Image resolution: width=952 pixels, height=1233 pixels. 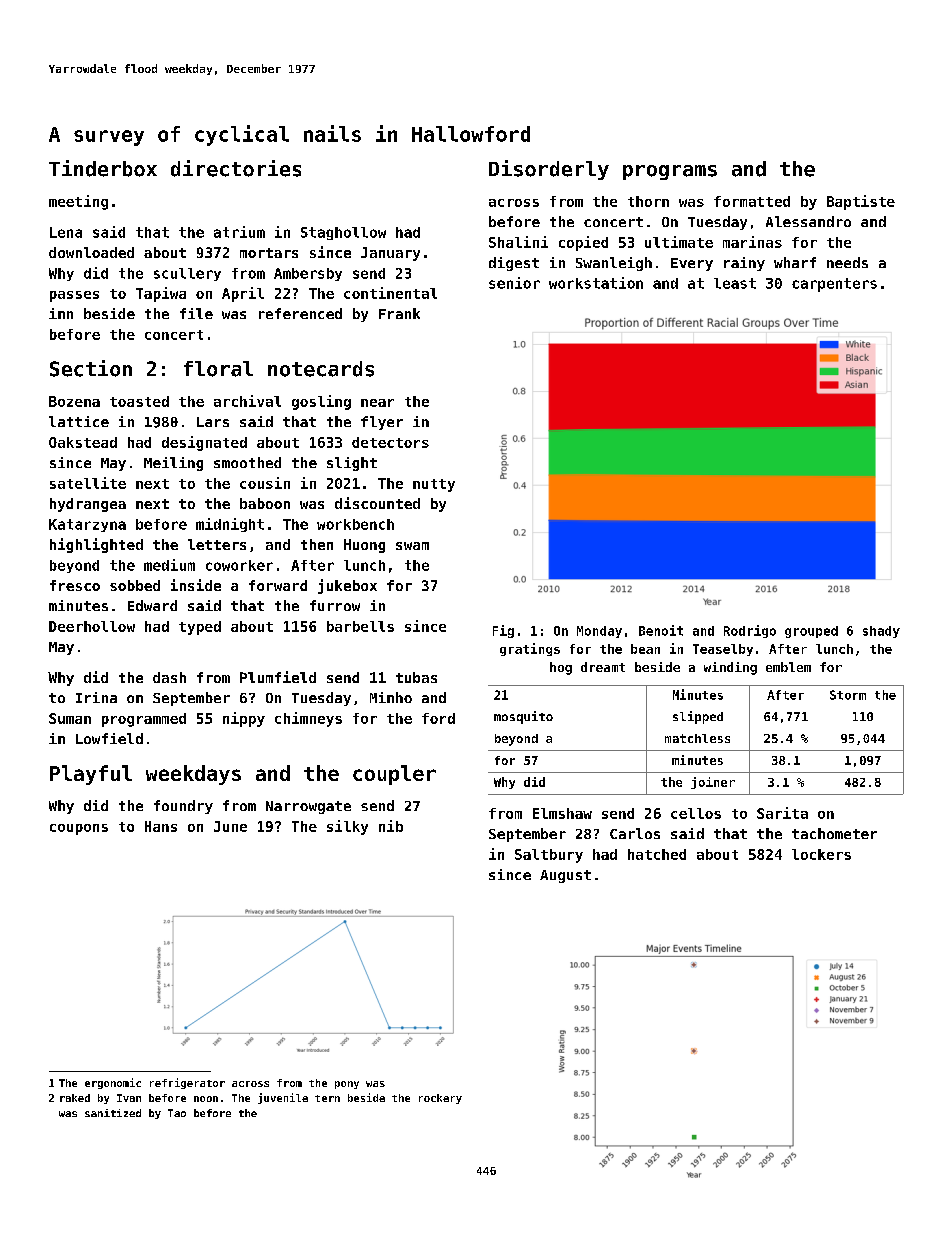 I want to click on silky, so click(x=347, y=827).
